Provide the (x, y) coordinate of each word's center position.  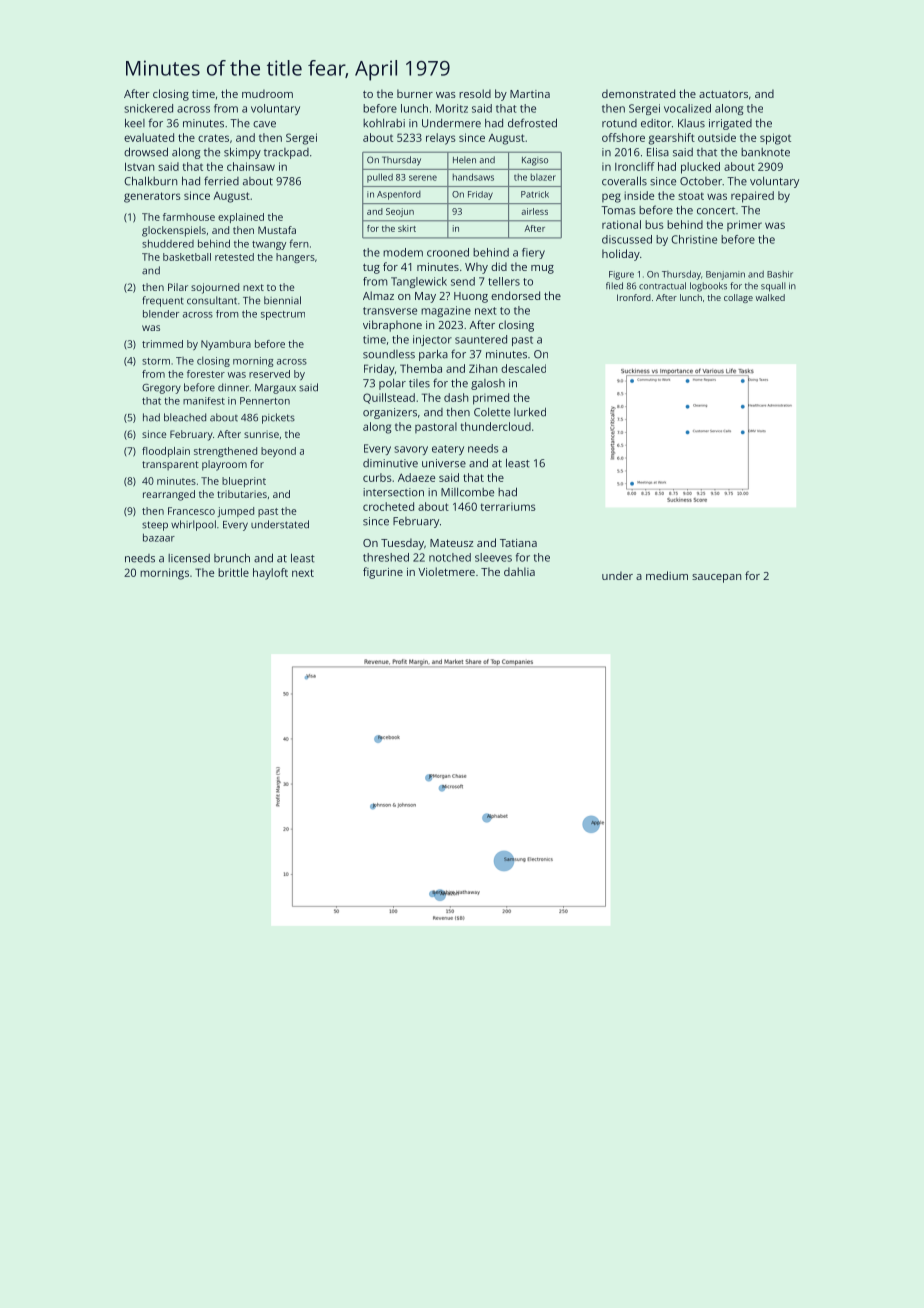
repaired (752, 197)
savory (411, 450)
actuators (723, 94)
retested (234, 257)
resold (475, 93)
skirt (407, 228)
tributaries (242, 494)
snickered (148, 108)
